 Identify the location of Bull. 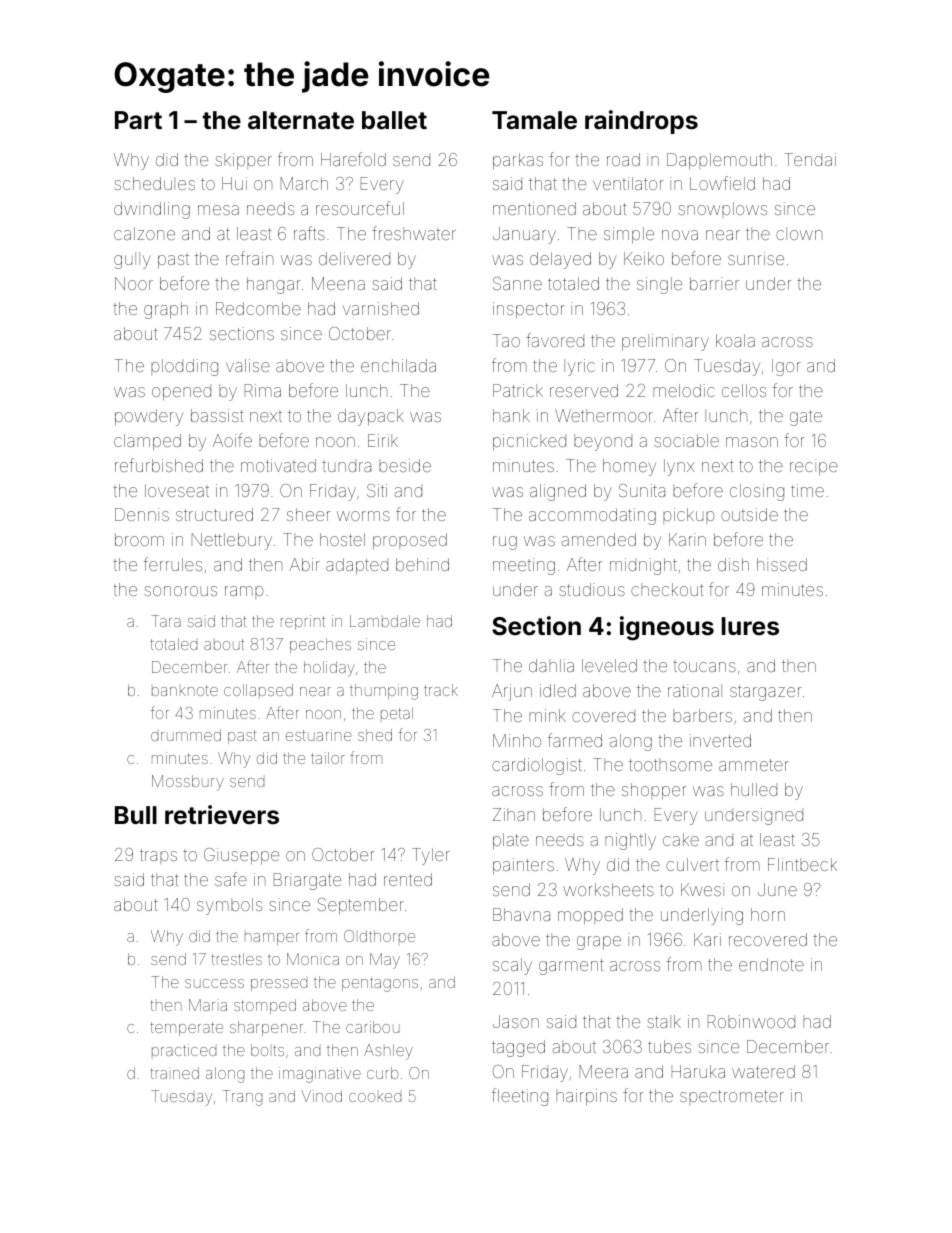
(136, 815).
